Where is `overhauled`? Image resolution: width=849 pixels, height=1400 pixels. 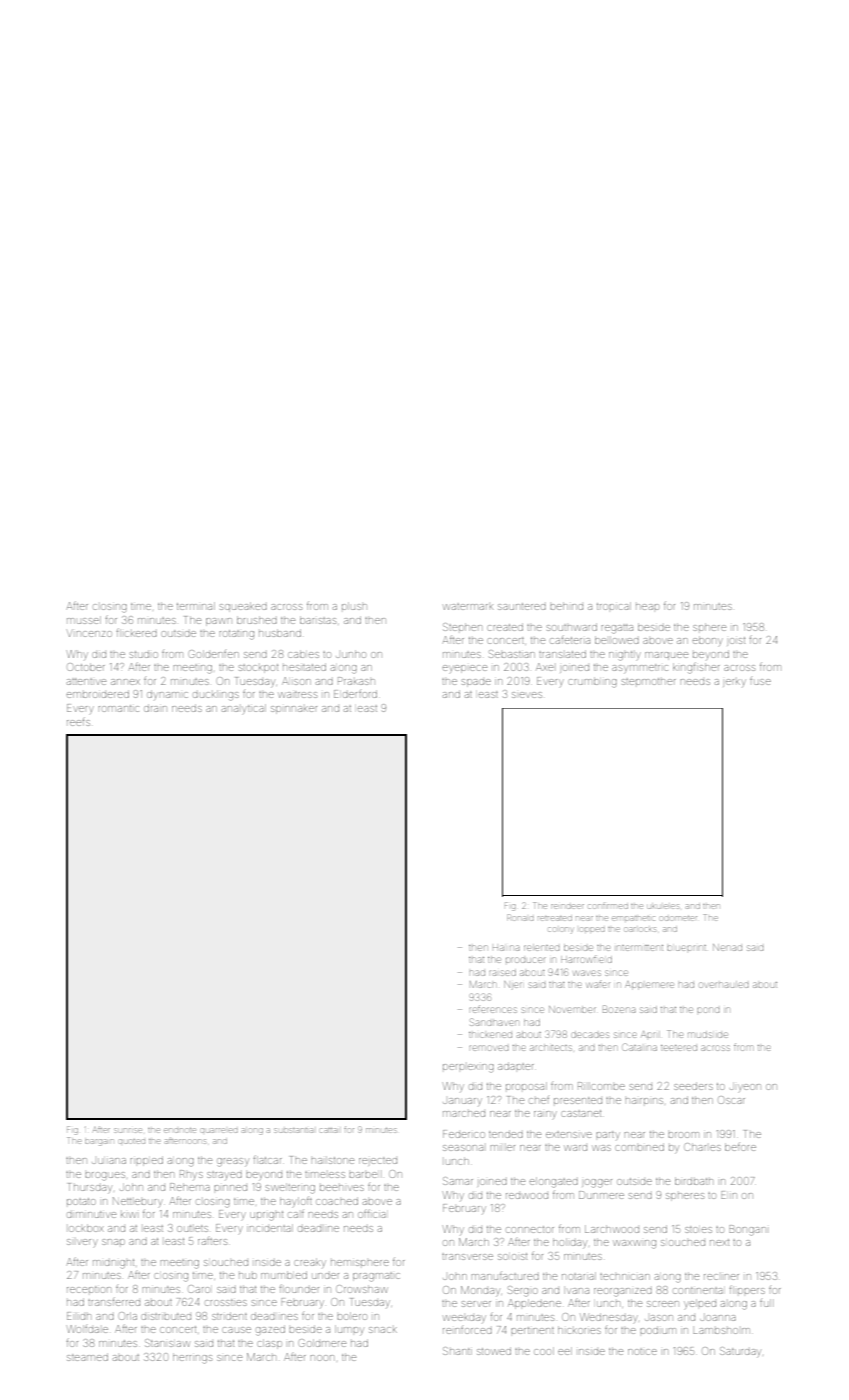
overhauled is located at coordinates (724, 985).
